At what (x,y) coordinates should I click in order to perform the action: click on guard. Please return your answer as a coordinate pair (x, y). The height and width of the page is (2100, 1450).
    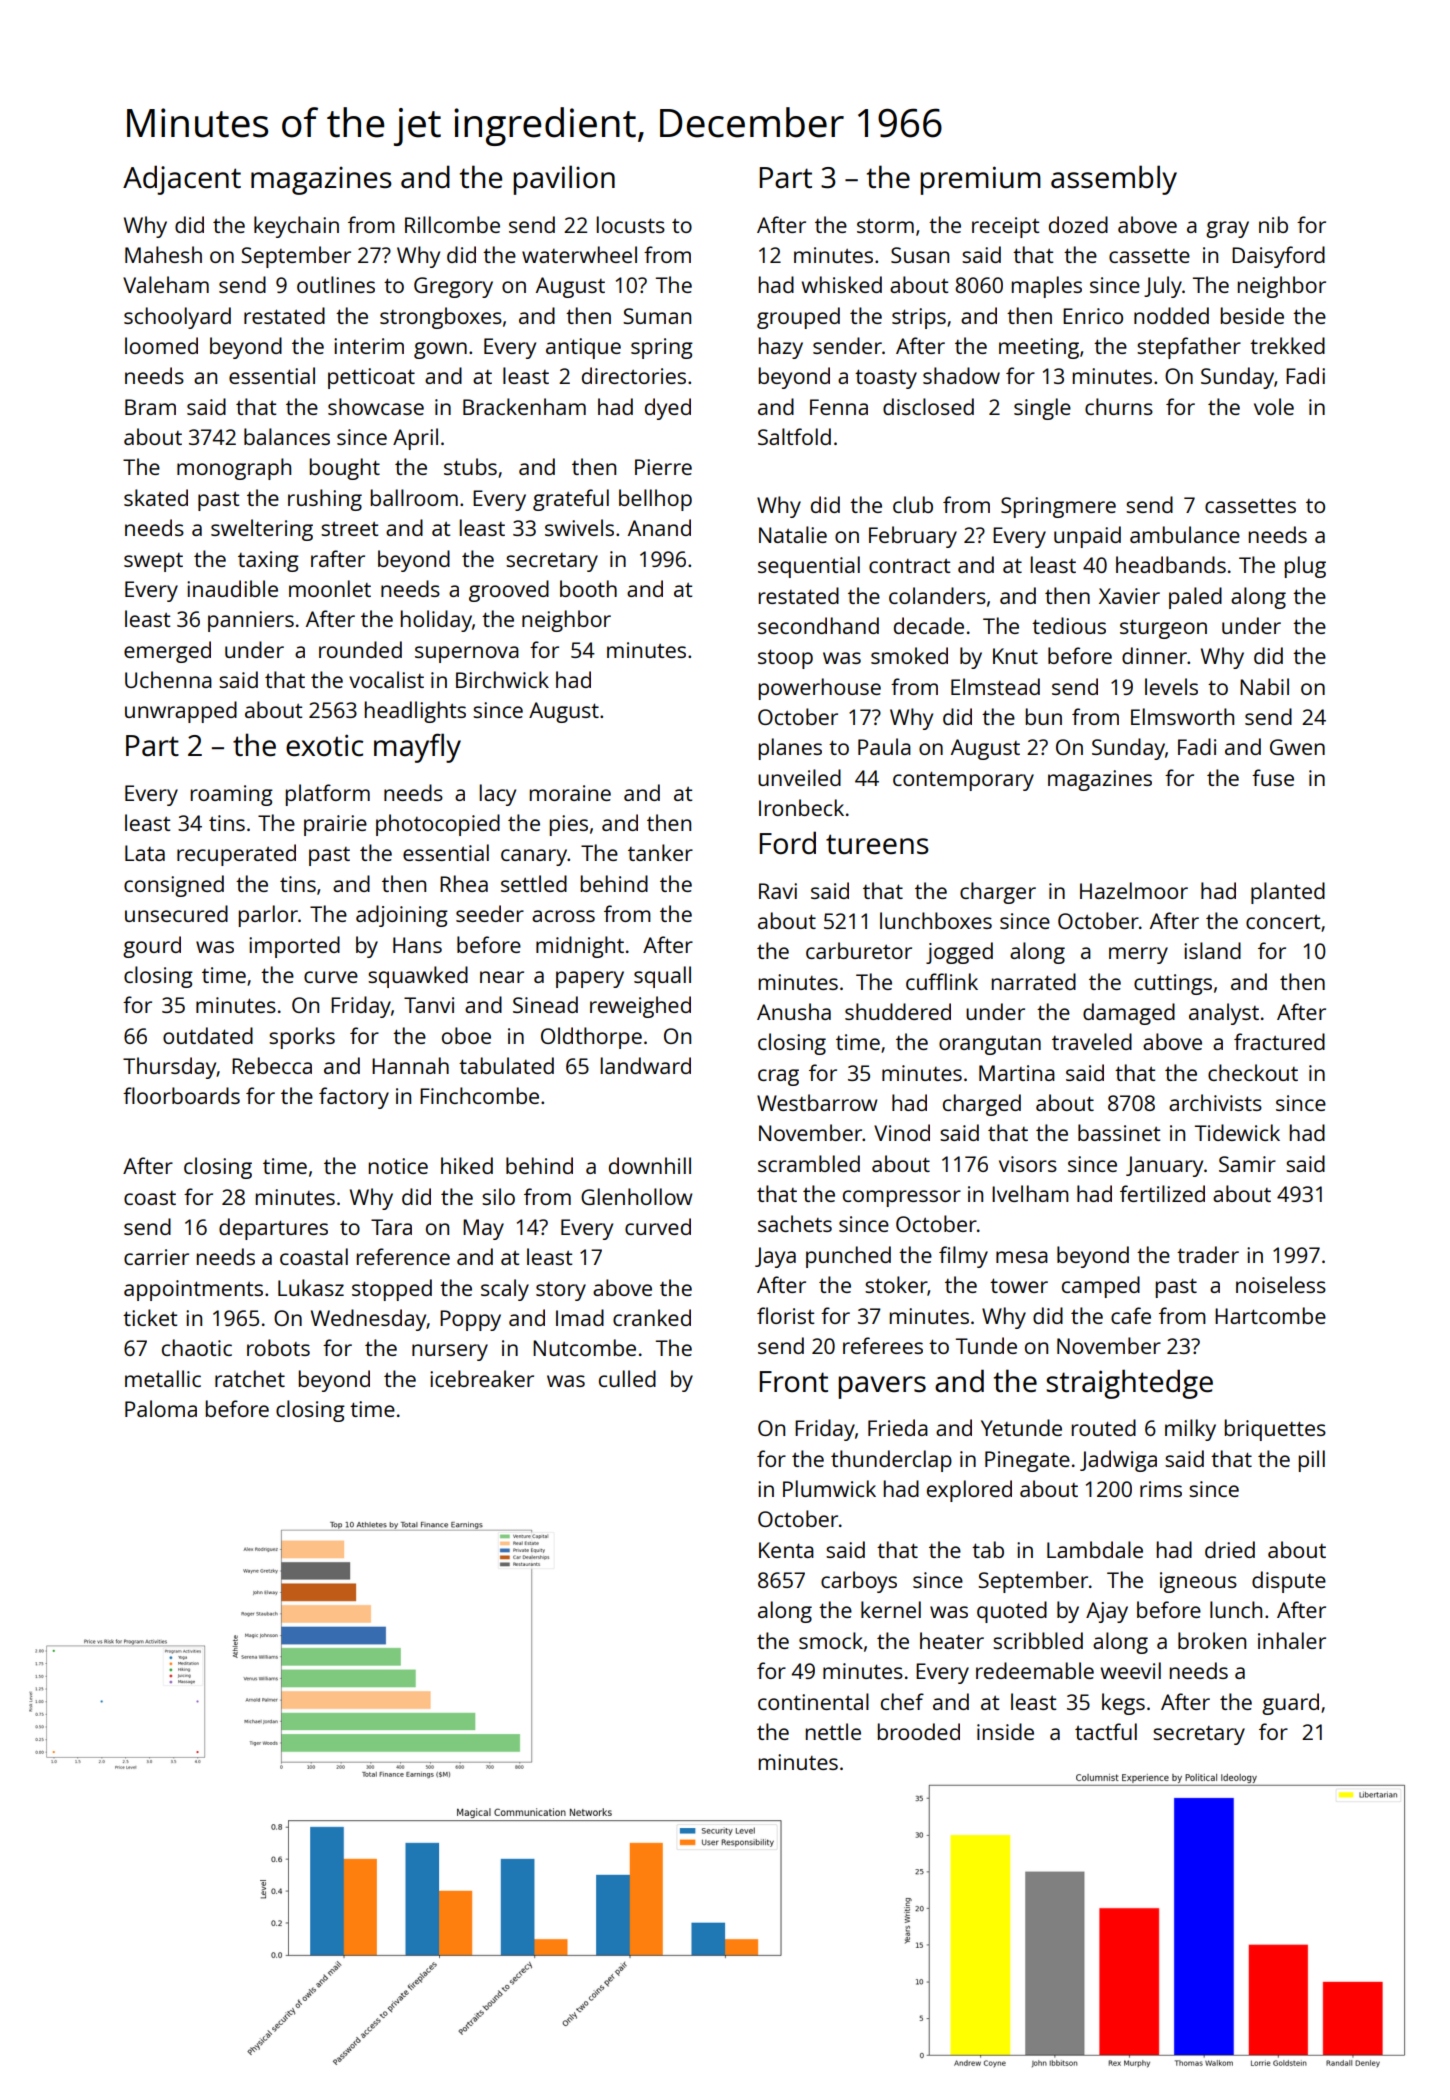
    Looking at the image, I should click on (1290, 1704).
